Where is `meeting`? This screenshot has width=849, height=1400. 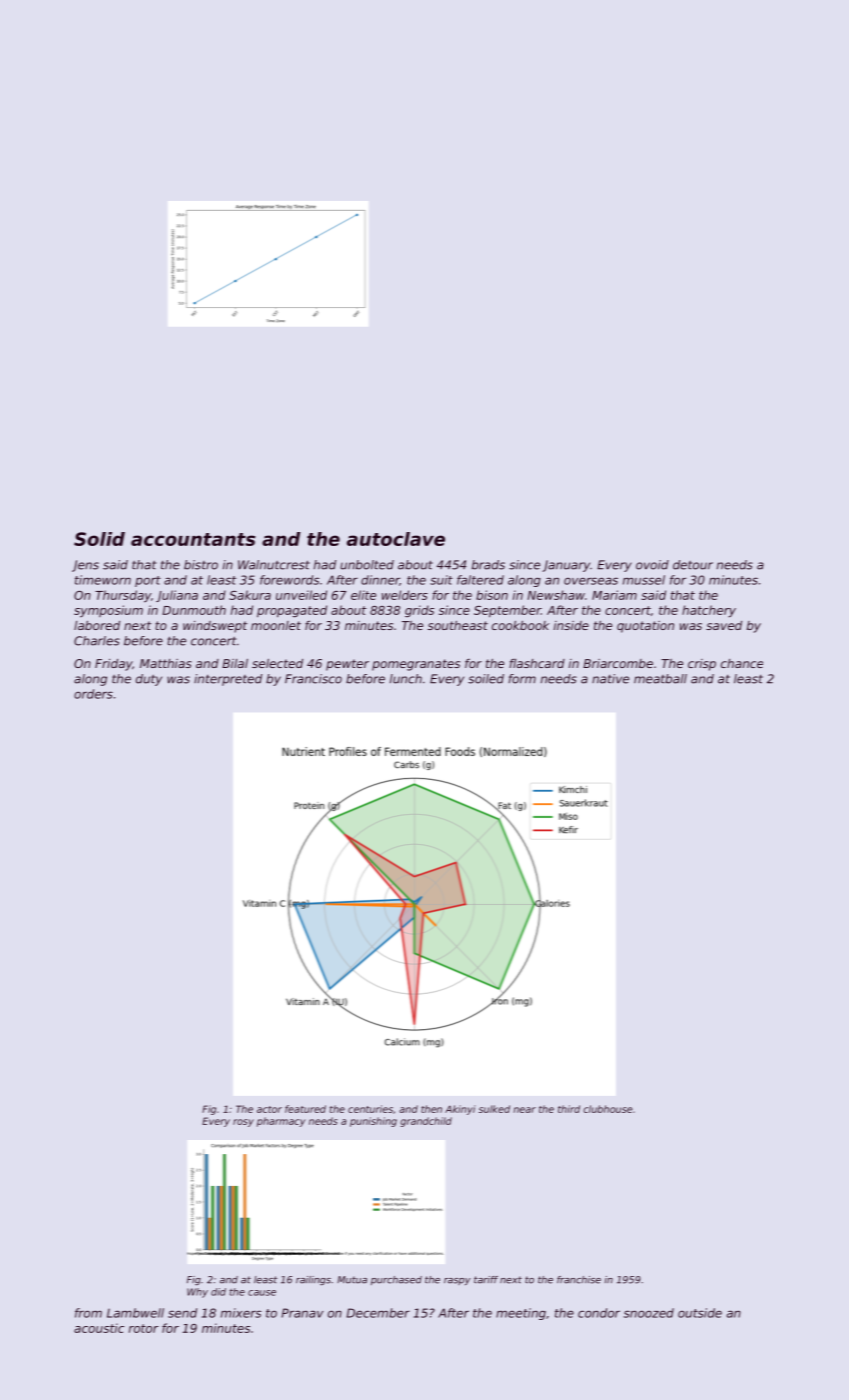 meeting is located at coordinates (521, 1314).
